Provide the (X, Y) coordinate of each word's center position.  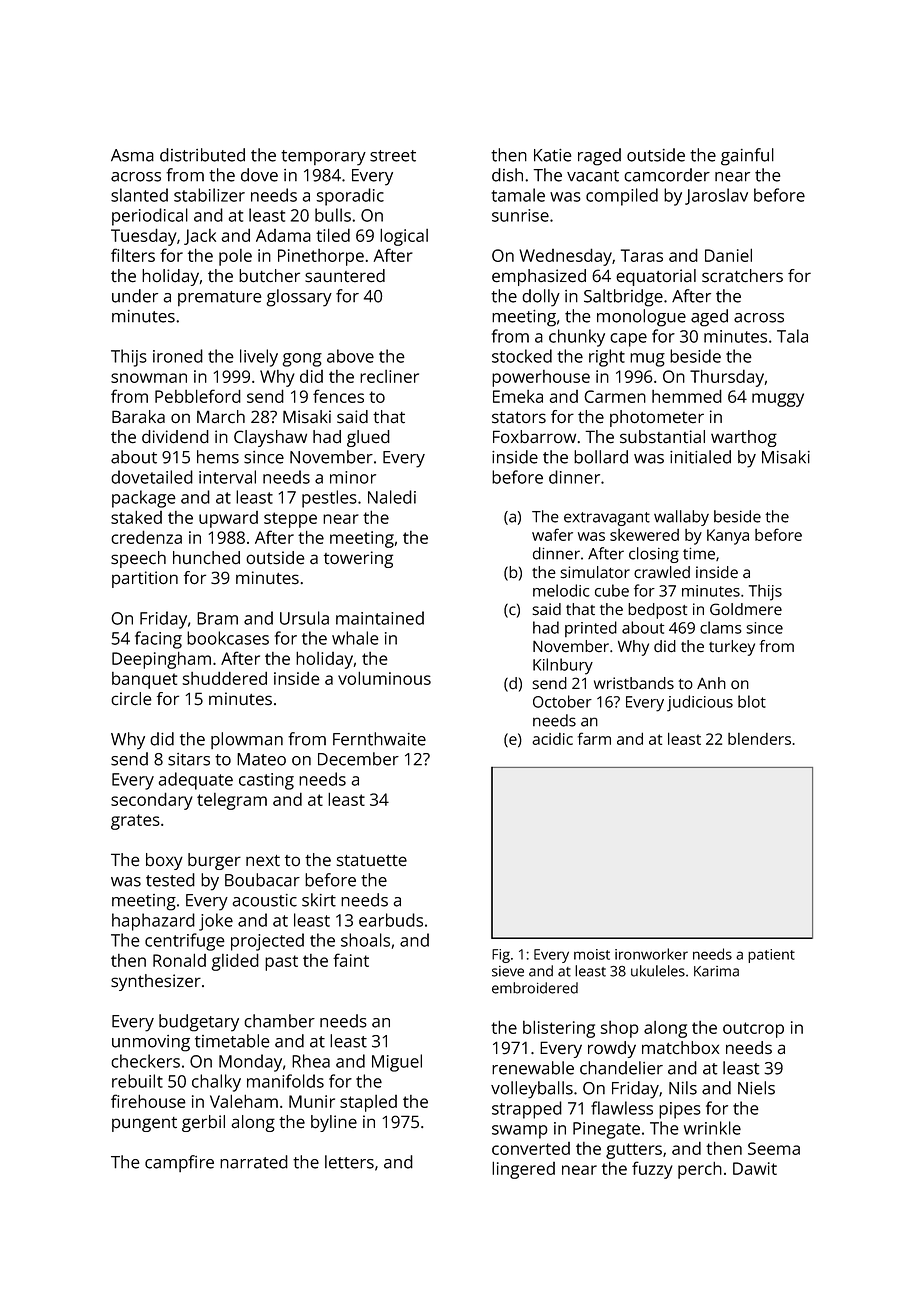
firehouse (148, 1101)
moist (592, 954)
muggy (778, 400)
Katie (552, 155)
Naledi (392, 497)
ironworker (651, 954)
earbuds (391, 920)
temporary (323, 158)
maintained (380, 618)
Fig (501, 956)
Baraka (138, 417)
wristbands (634, 683)
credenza (146, 537)
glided (235, 962)
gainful (747, 157)
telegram (232, 801)
